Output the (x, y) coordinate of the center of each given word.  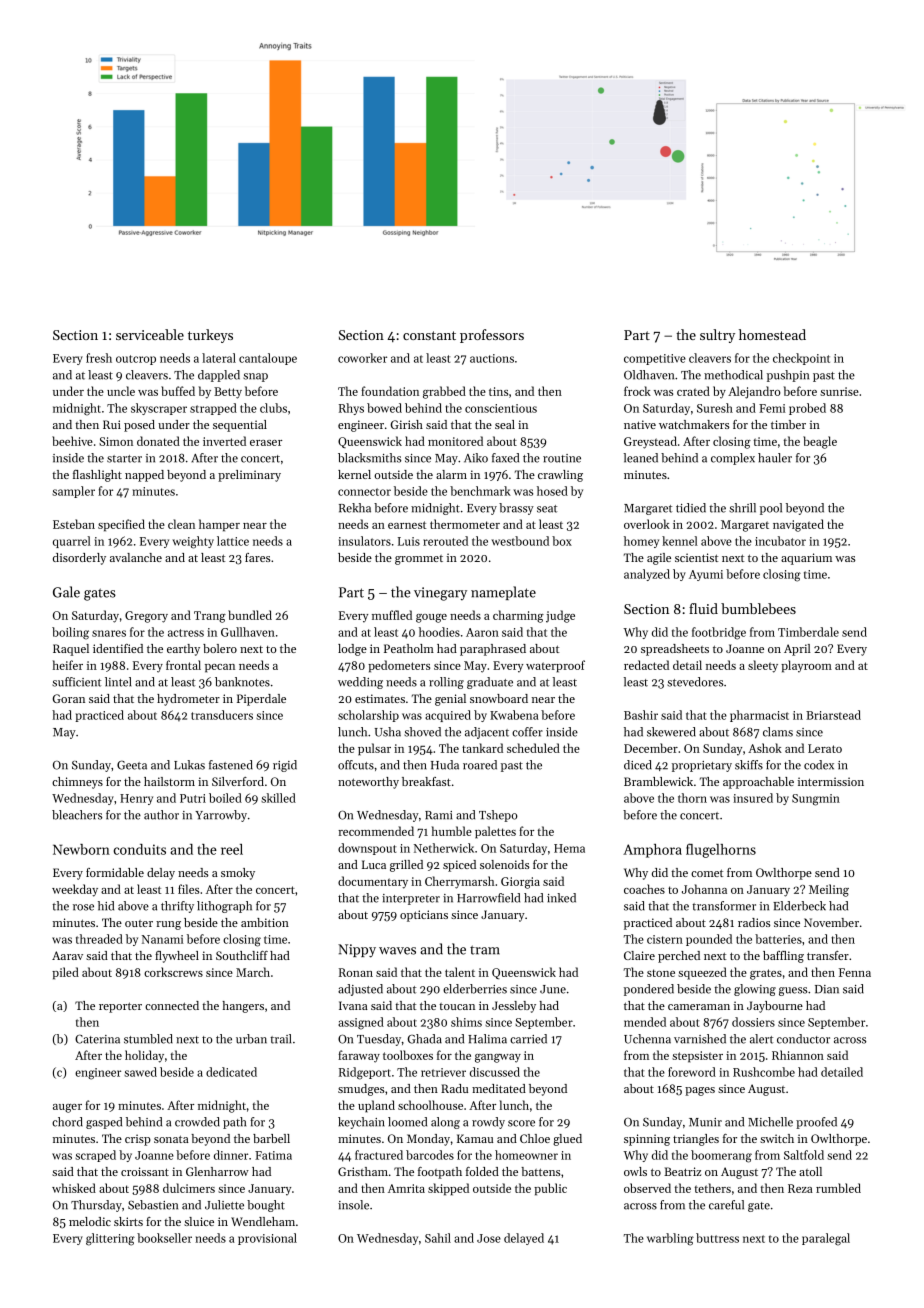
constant (429, 335)
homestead (772, 334)
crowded (197, 1122)
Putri (193, 798)
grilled (406, 866)
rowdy (488, 1123)
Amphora (652, 851)
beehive (72, 441)
